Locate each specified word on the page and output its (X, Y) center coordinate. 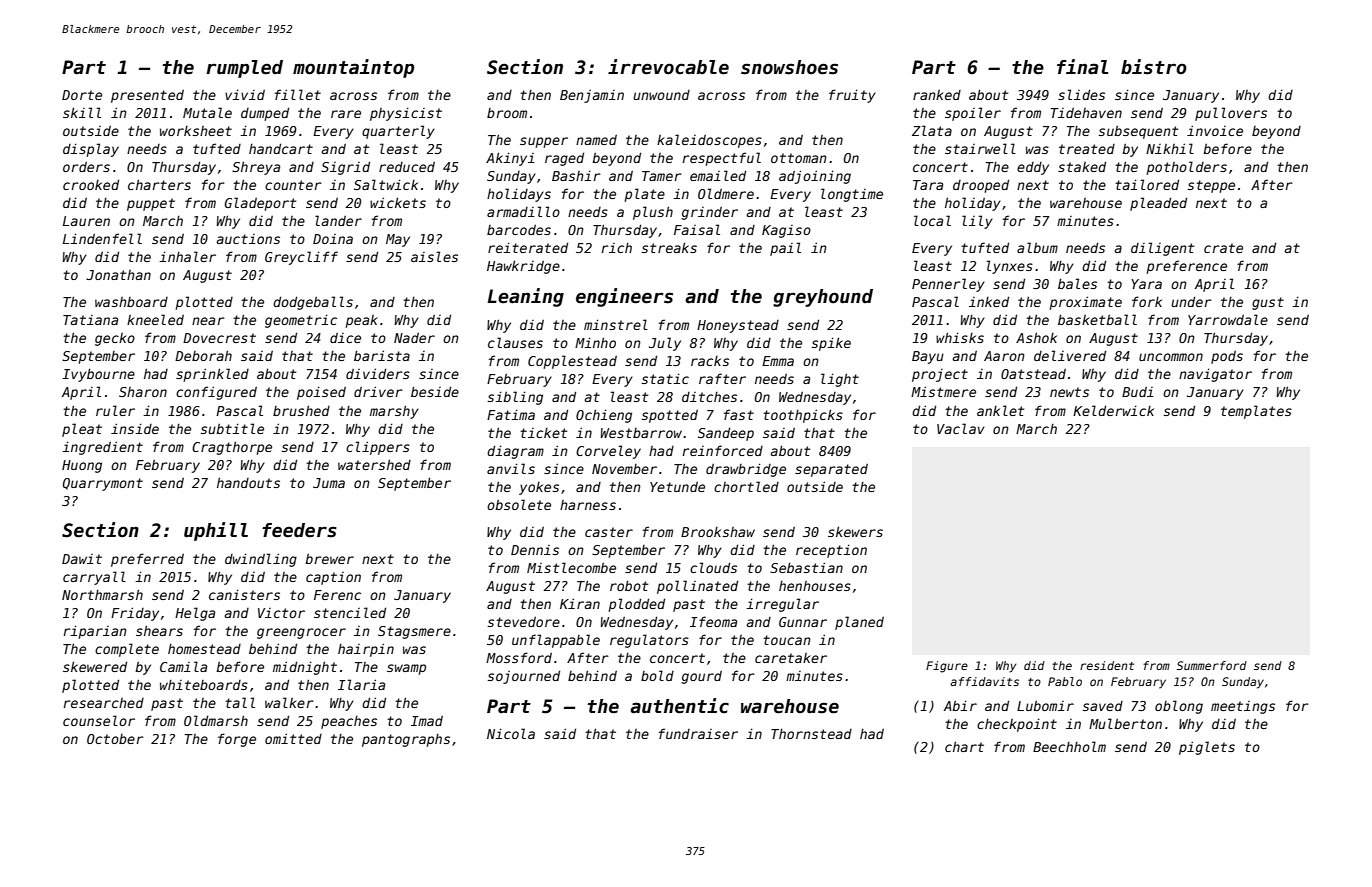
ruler (115, 410)
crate (1223, 248)
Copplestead (572, 362)
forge (237, 740)
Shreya (256, 168)
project (940, 375)
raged (564, 159)
